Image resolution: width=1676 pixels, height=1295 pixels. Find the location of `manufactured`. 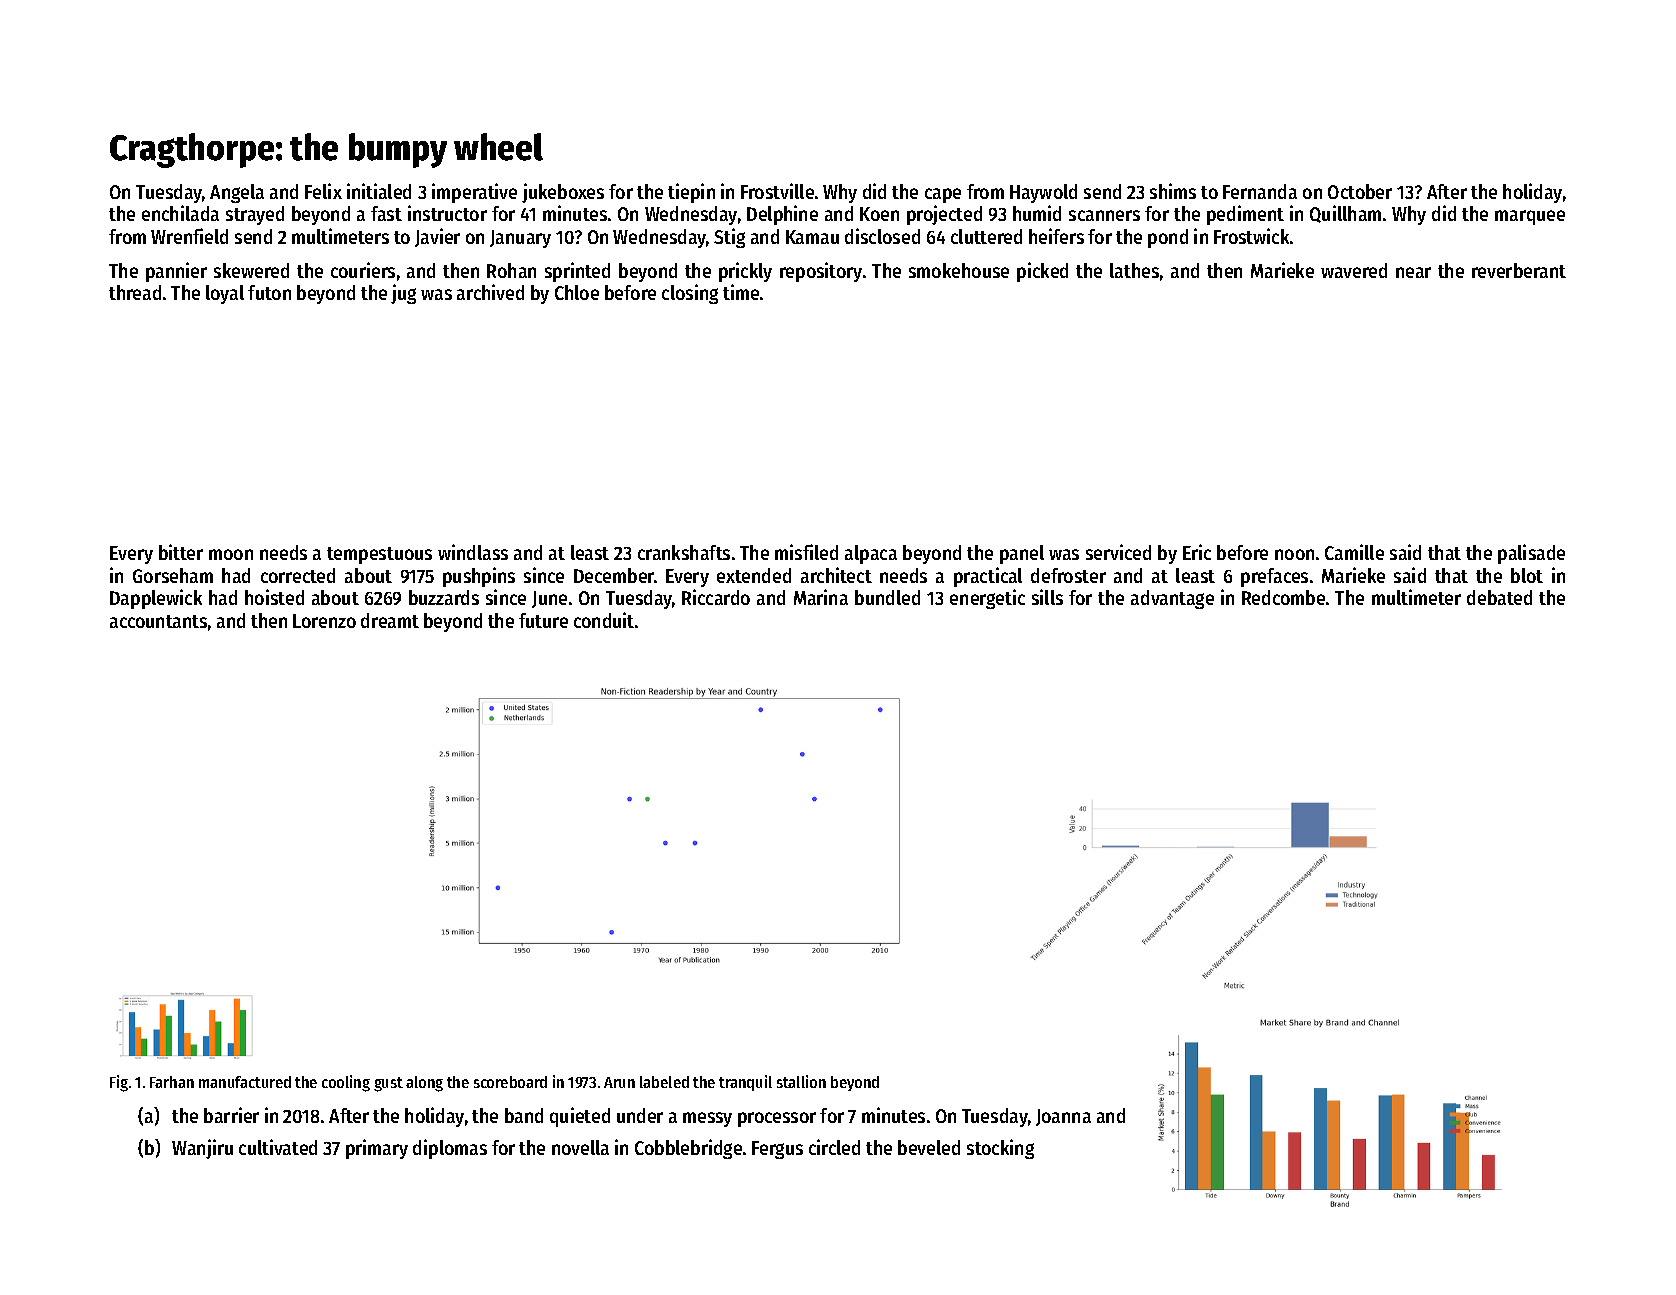

manufactured is located at coordinates (245, 1082).
